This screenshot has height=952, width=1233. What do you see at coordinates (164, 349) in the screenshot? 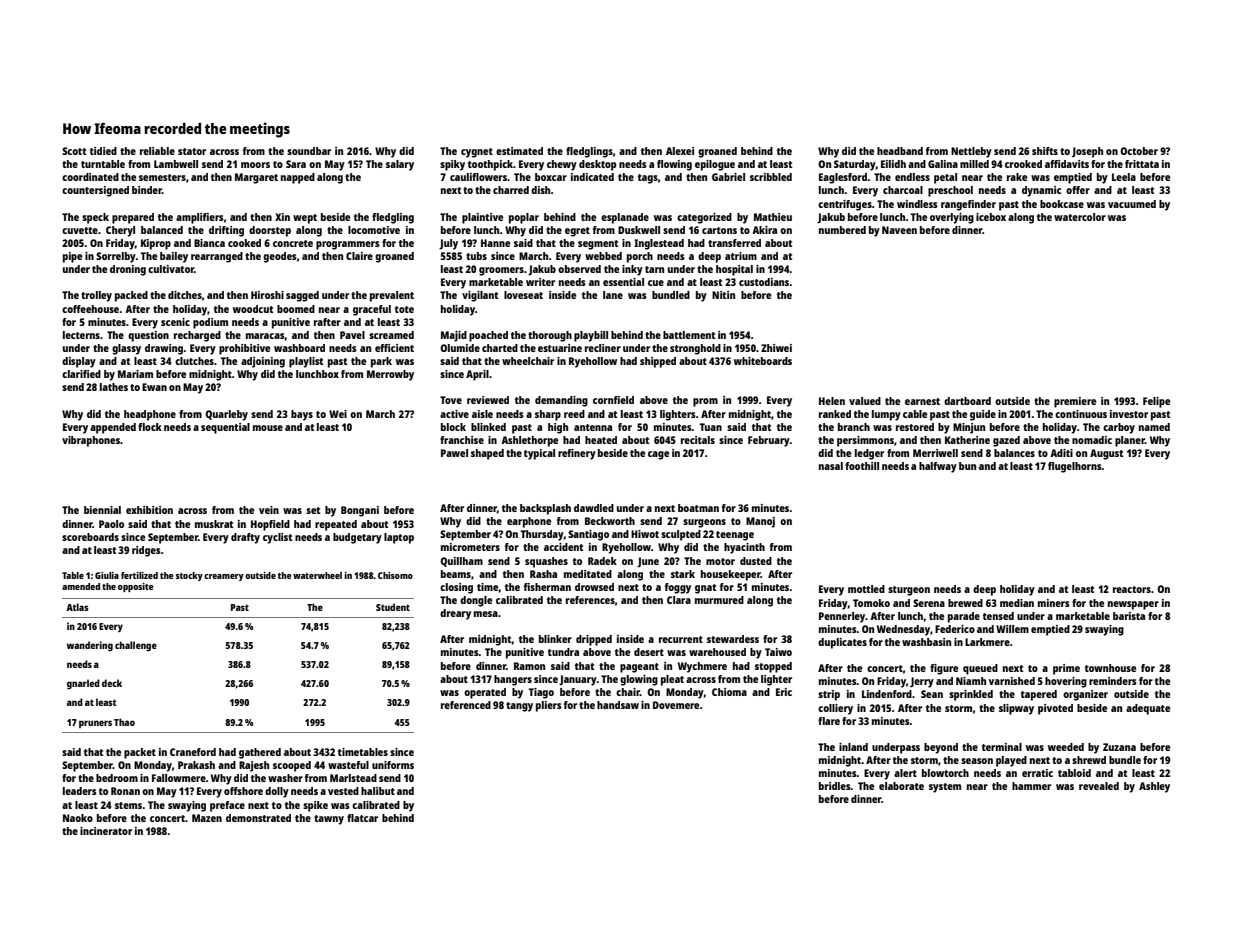
I see `drawing` at bounding box center [164, 349].
